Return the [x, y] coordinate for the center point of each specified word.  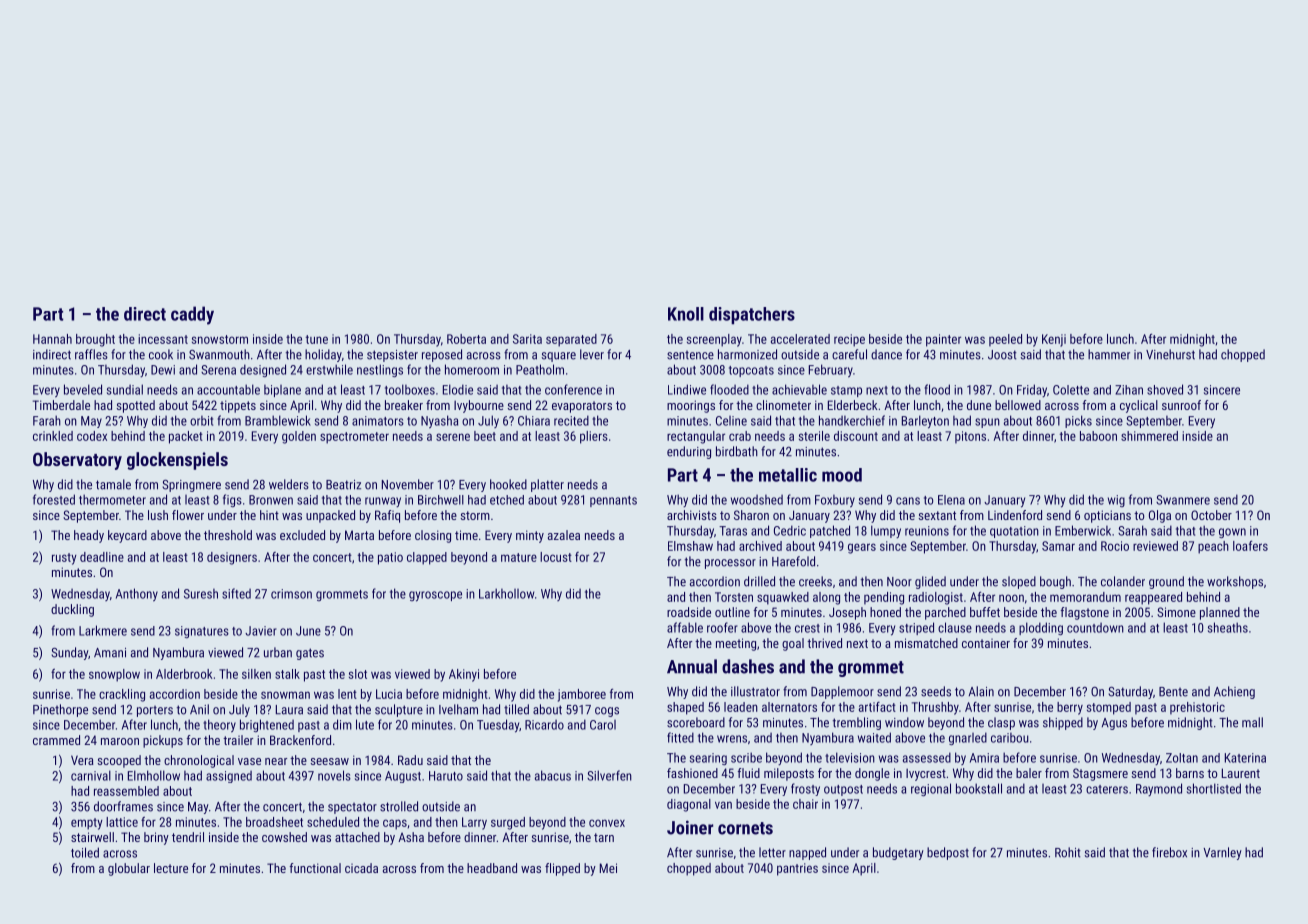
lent [347, 694]
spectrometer [354, 438]
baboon [1098, 436]
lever [592, 354]
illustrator [755, 691]
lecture [171, 868]
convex [607, 823]
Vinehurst [1170, 354]
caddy [192, 315]
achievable [799, 389]
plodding [1041, 628]
